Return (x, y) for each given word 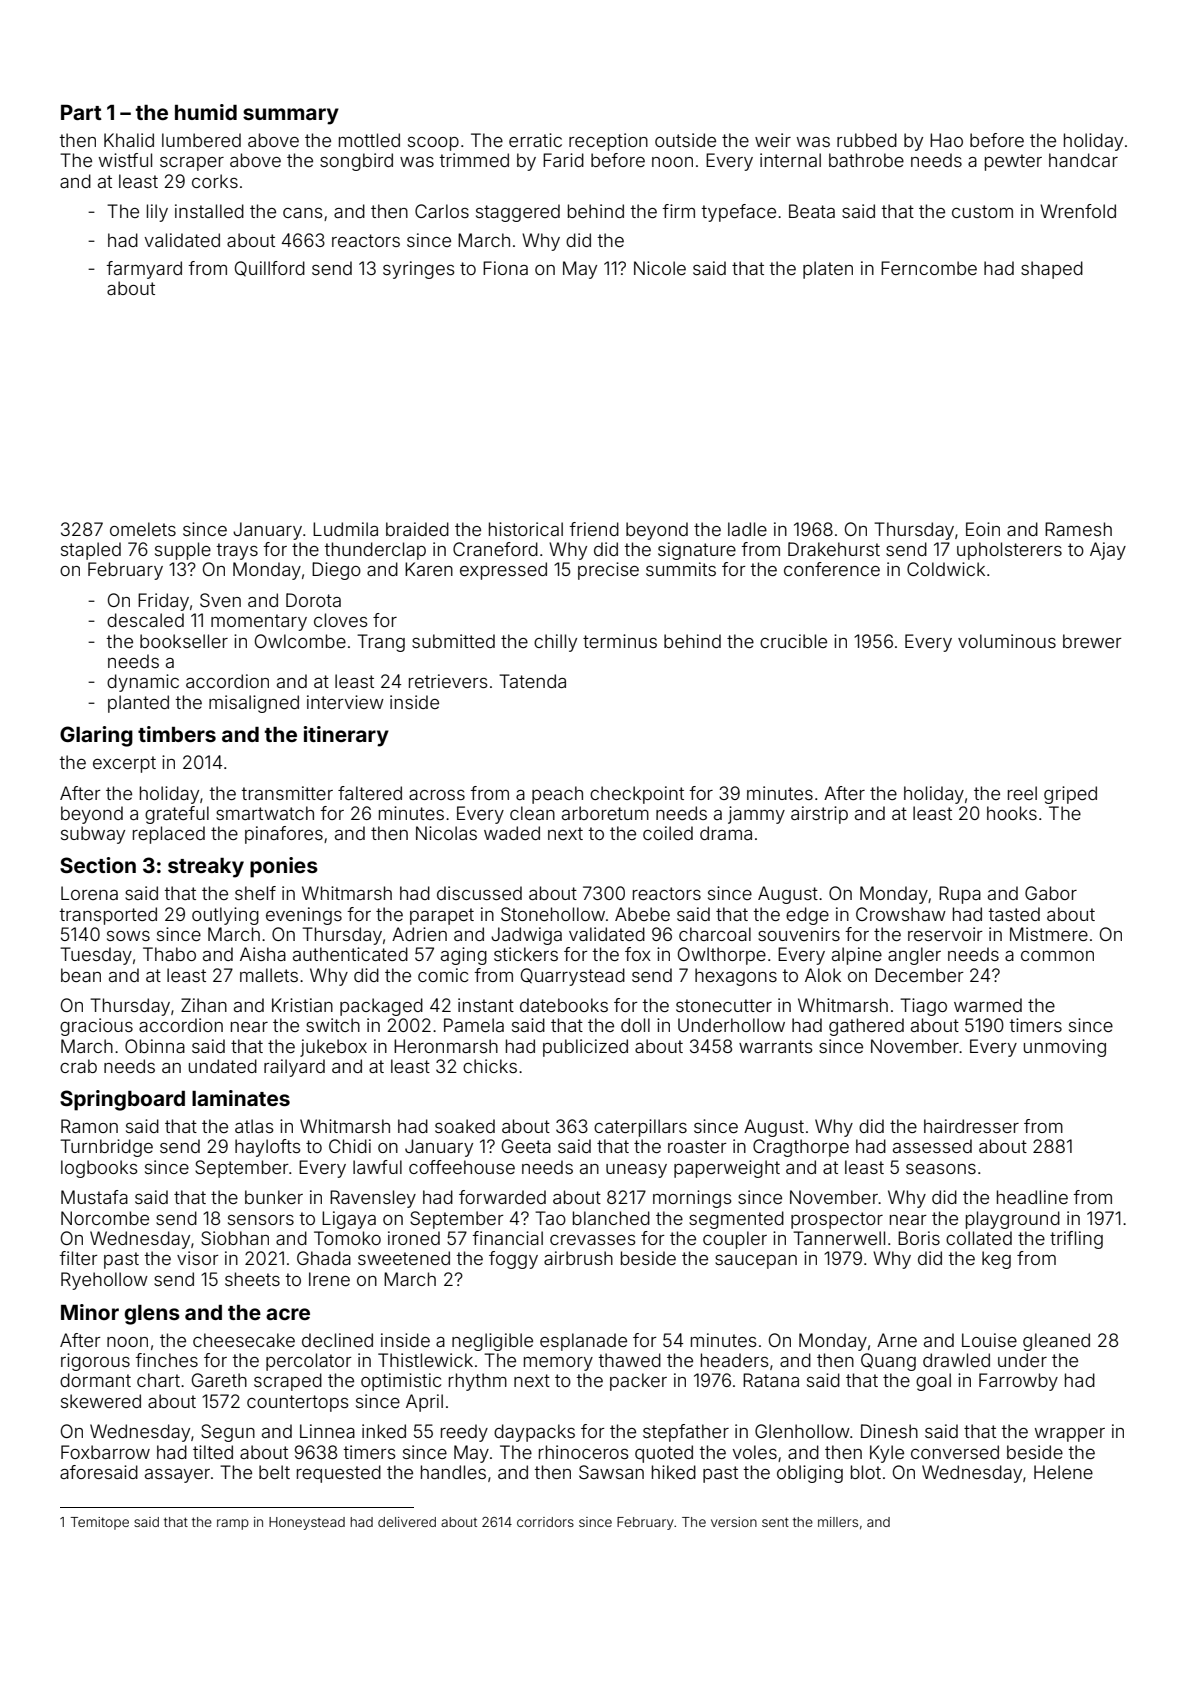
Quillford (270, 268)
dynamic (143, 683)
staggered (518, 213)
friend (594, 529)
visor (198, 1258)
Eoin (983, 529)
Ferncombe (929, 268)
